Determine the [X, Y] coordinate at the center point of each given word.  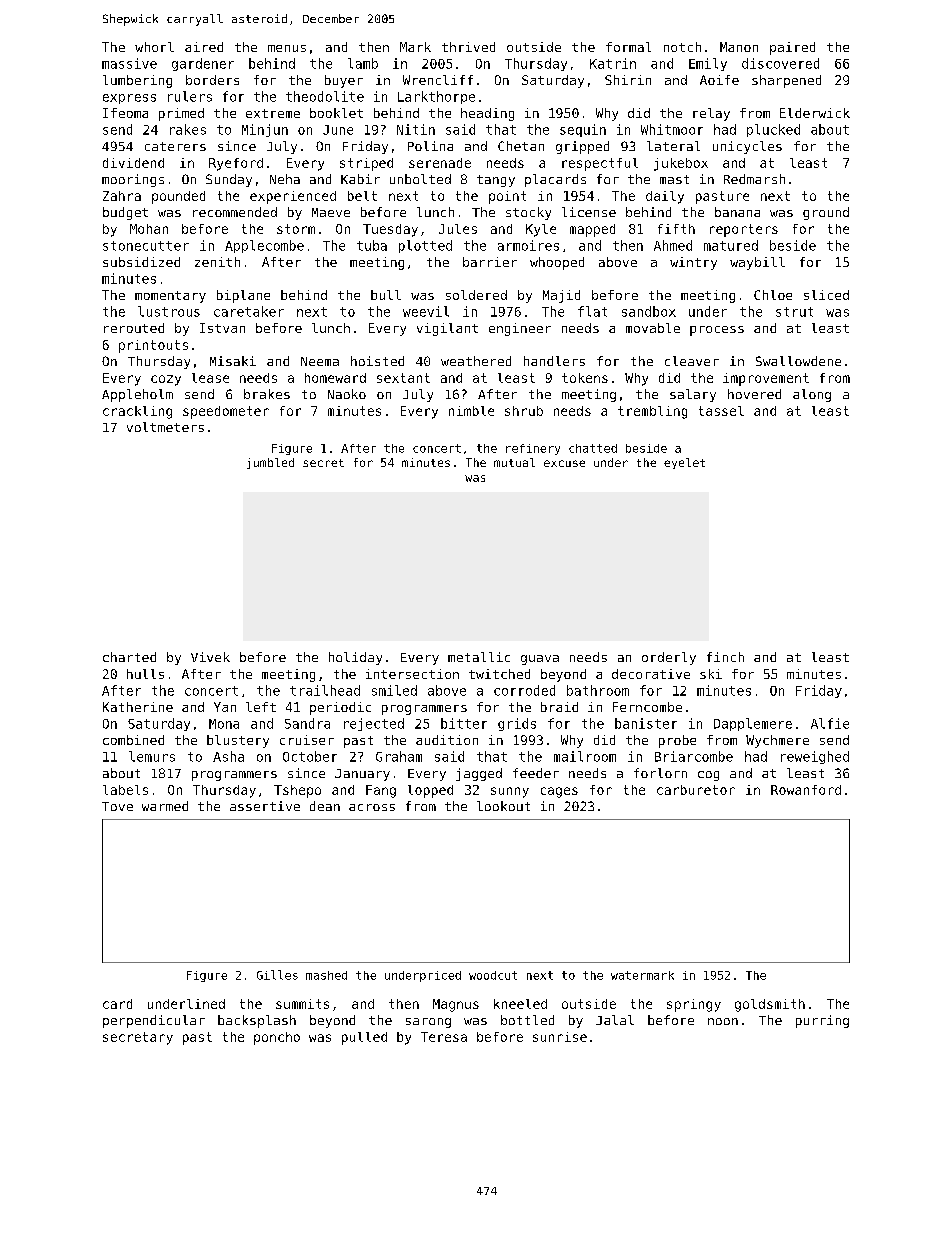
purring [822, 1021]
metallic [479, 657]
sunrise [560, 1037]
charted [129, 657]
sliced [826, 295]
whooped [557, 263]
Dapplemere [753, 724]
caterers [175, 146]
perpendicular [154, 1021]
